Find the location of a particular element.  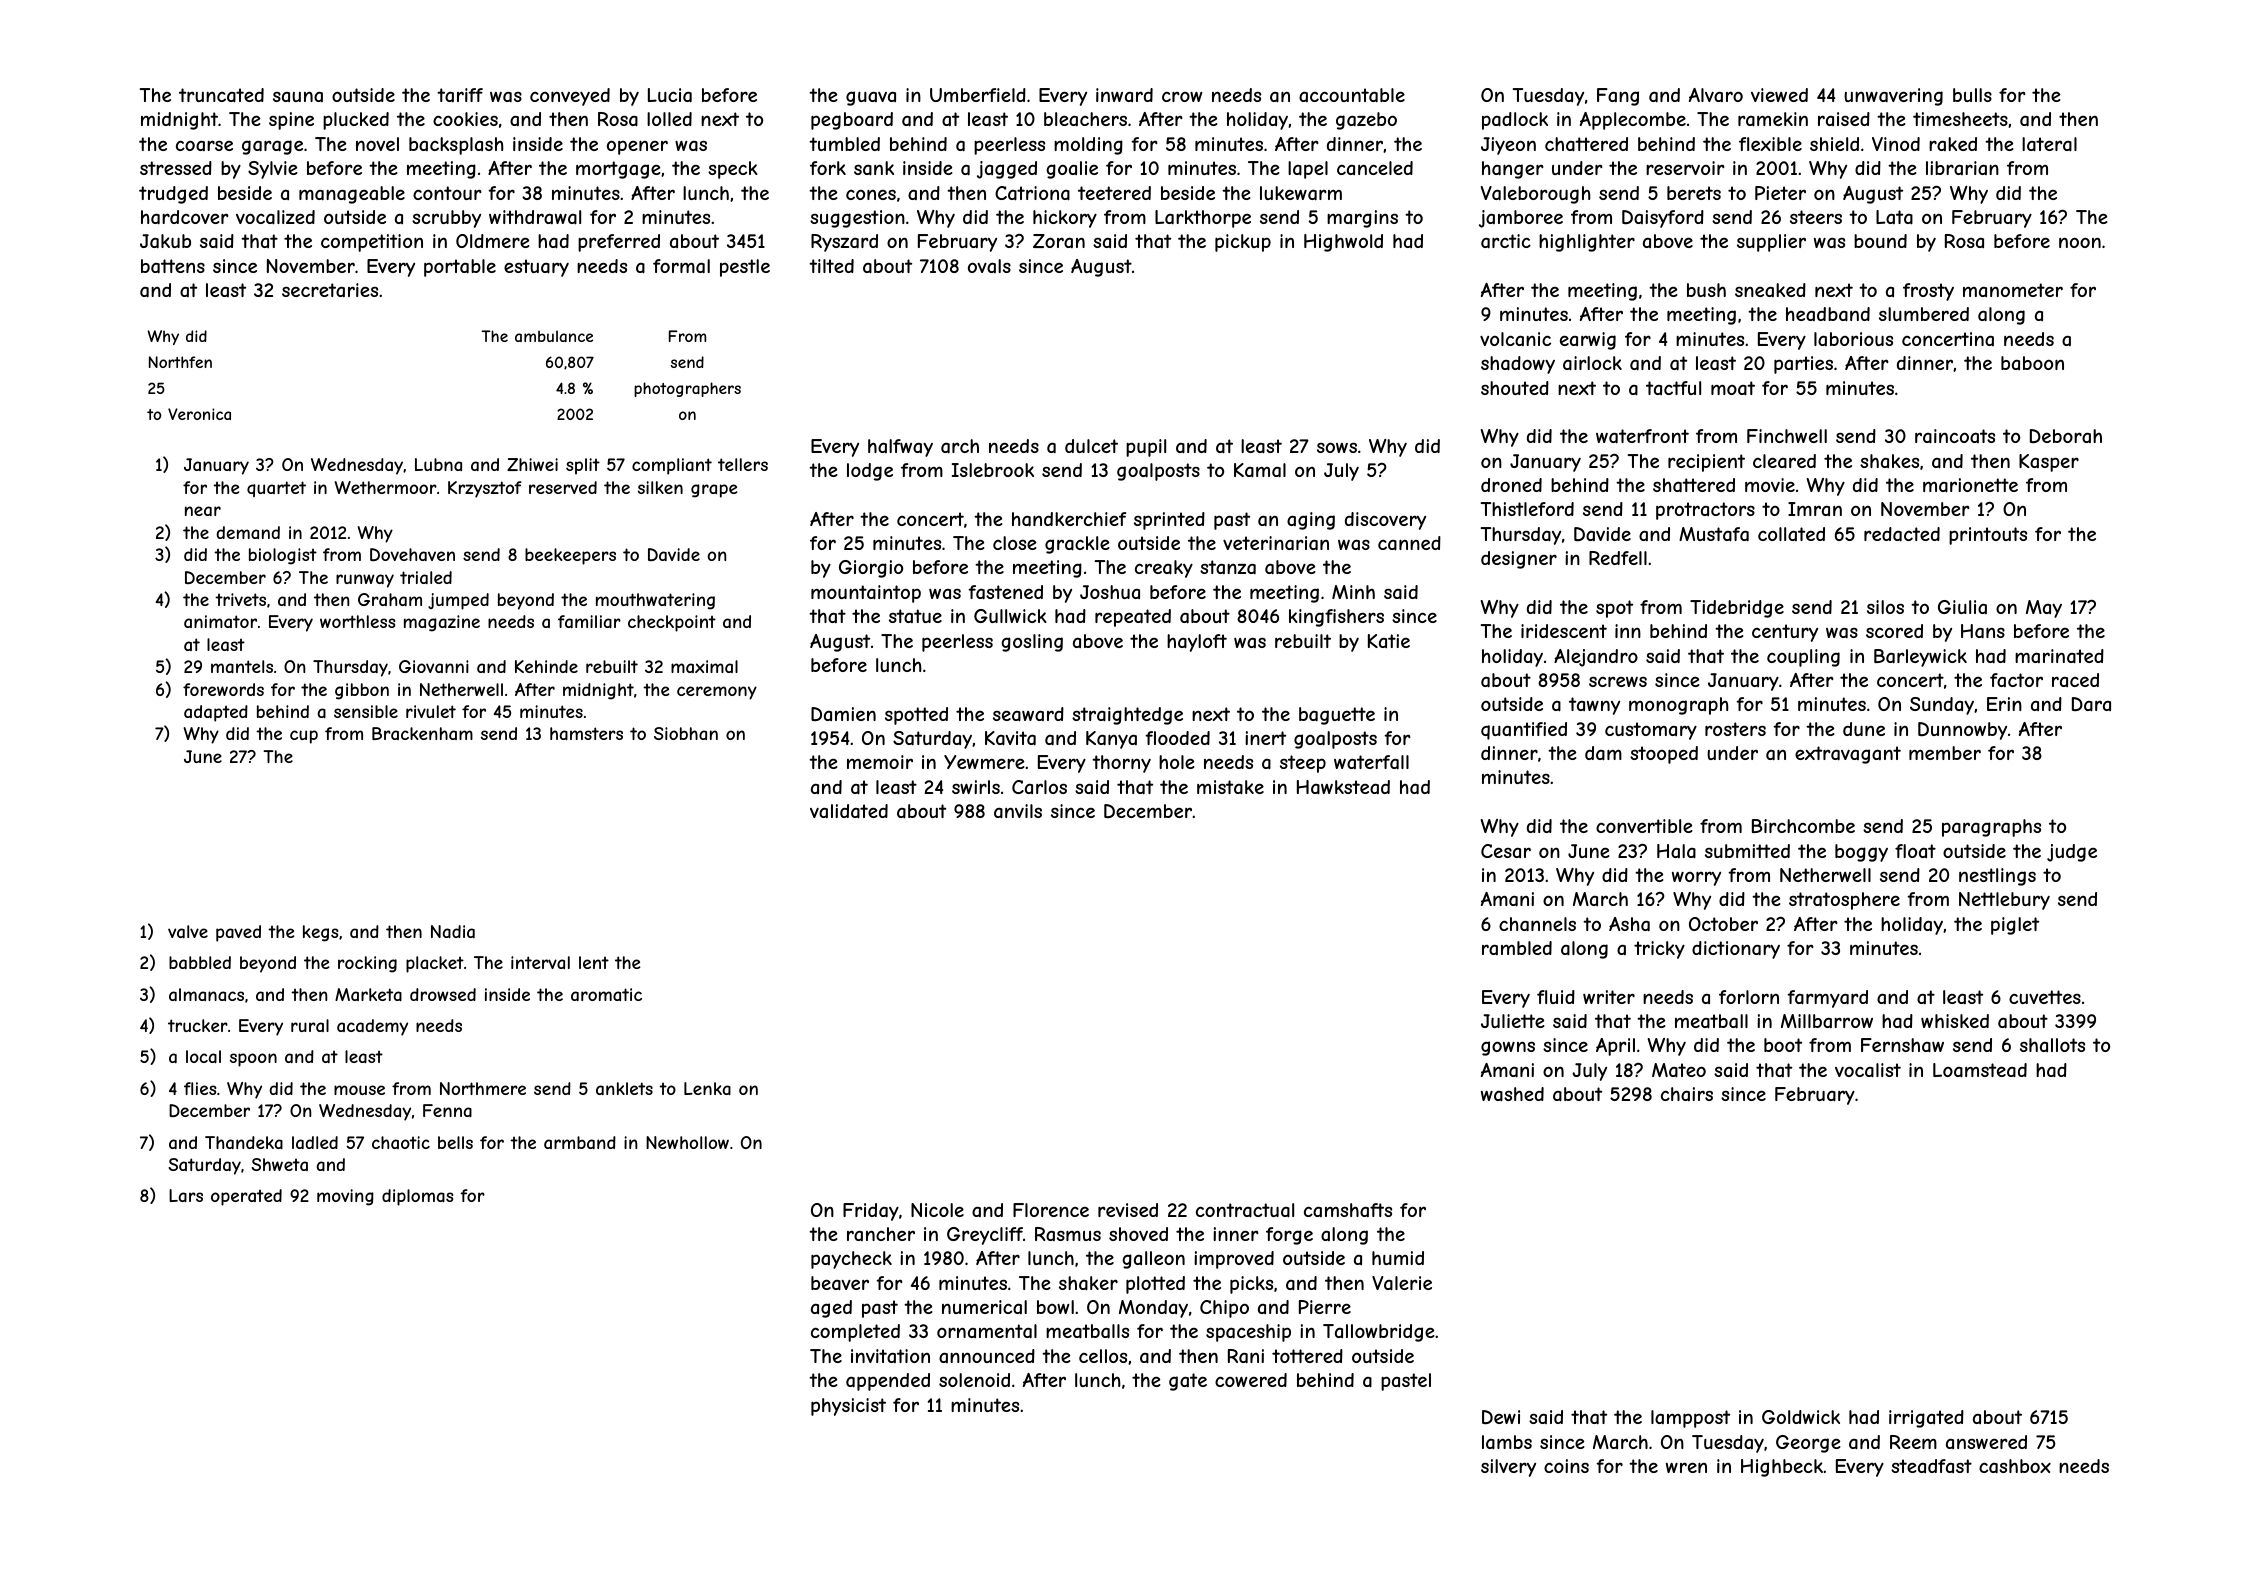

Highbeck is located at coordinates (1782, 1468).
